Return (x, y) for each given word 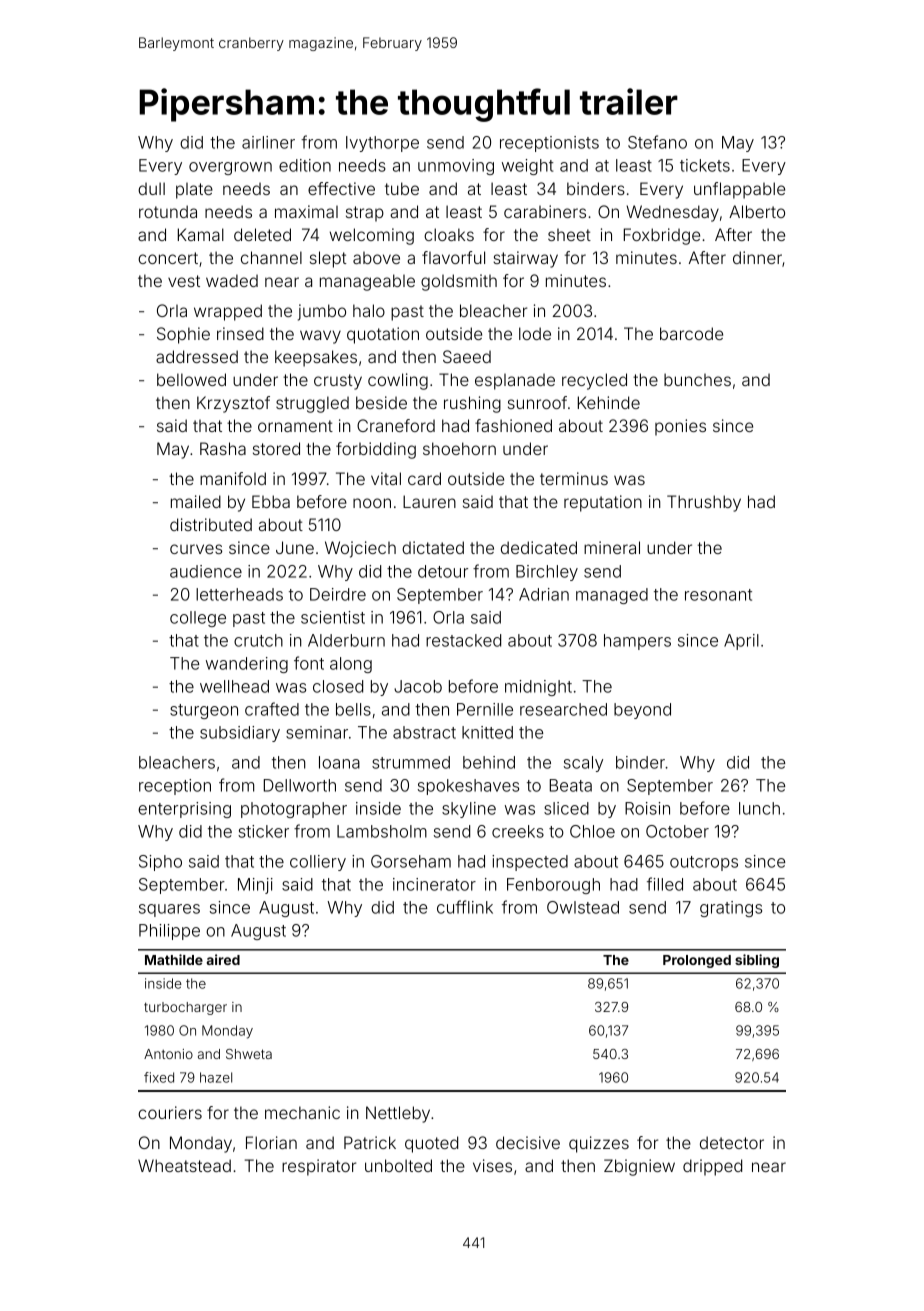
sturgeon (204, 711)
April (741, 642)
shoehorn (459, 448)
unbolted (398, 1165)
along (351, 665)
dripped (712, 1167)
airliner (268, 142)
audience (206, 571)
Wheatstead (184, 1165)
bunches (697, 379)
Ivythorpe (382, 144)
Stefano (657, 142)
